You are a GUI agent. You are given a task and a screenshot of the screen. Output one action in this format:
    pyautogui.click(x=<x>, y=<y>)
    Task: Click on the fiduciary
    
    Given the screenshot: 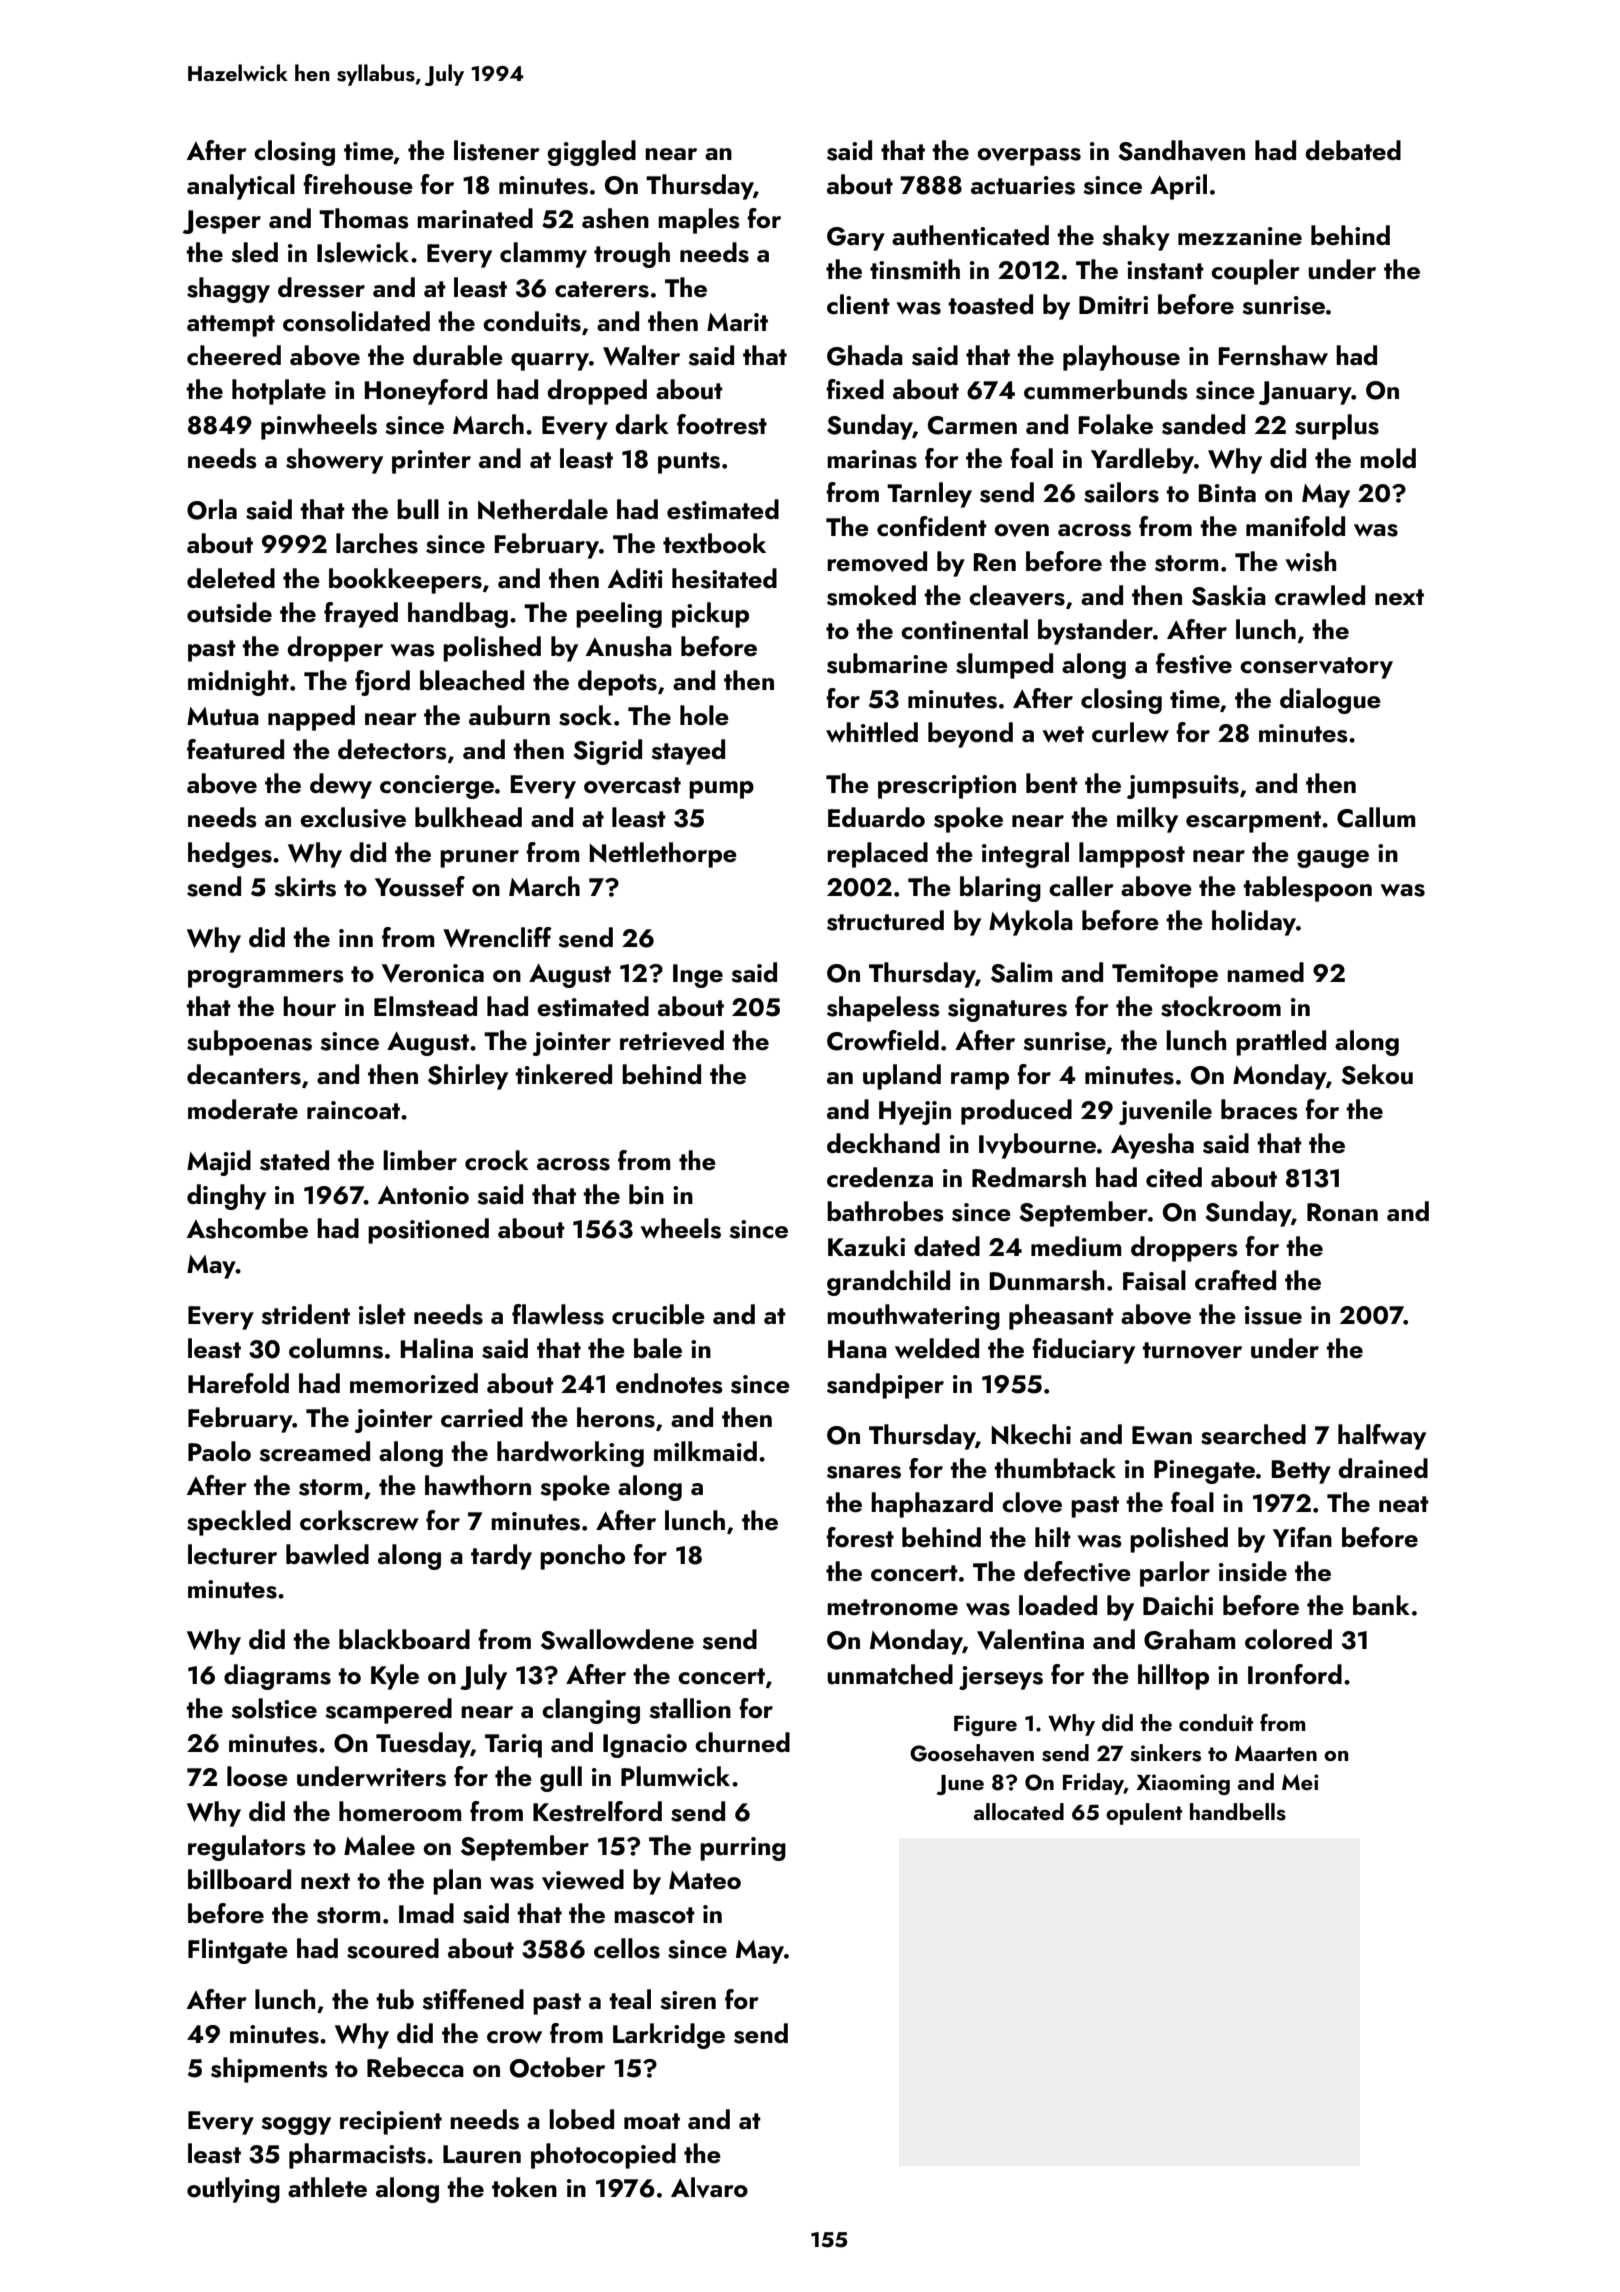 What is the action you would take?
    pyautogui.click(x=1083, y=1351)
